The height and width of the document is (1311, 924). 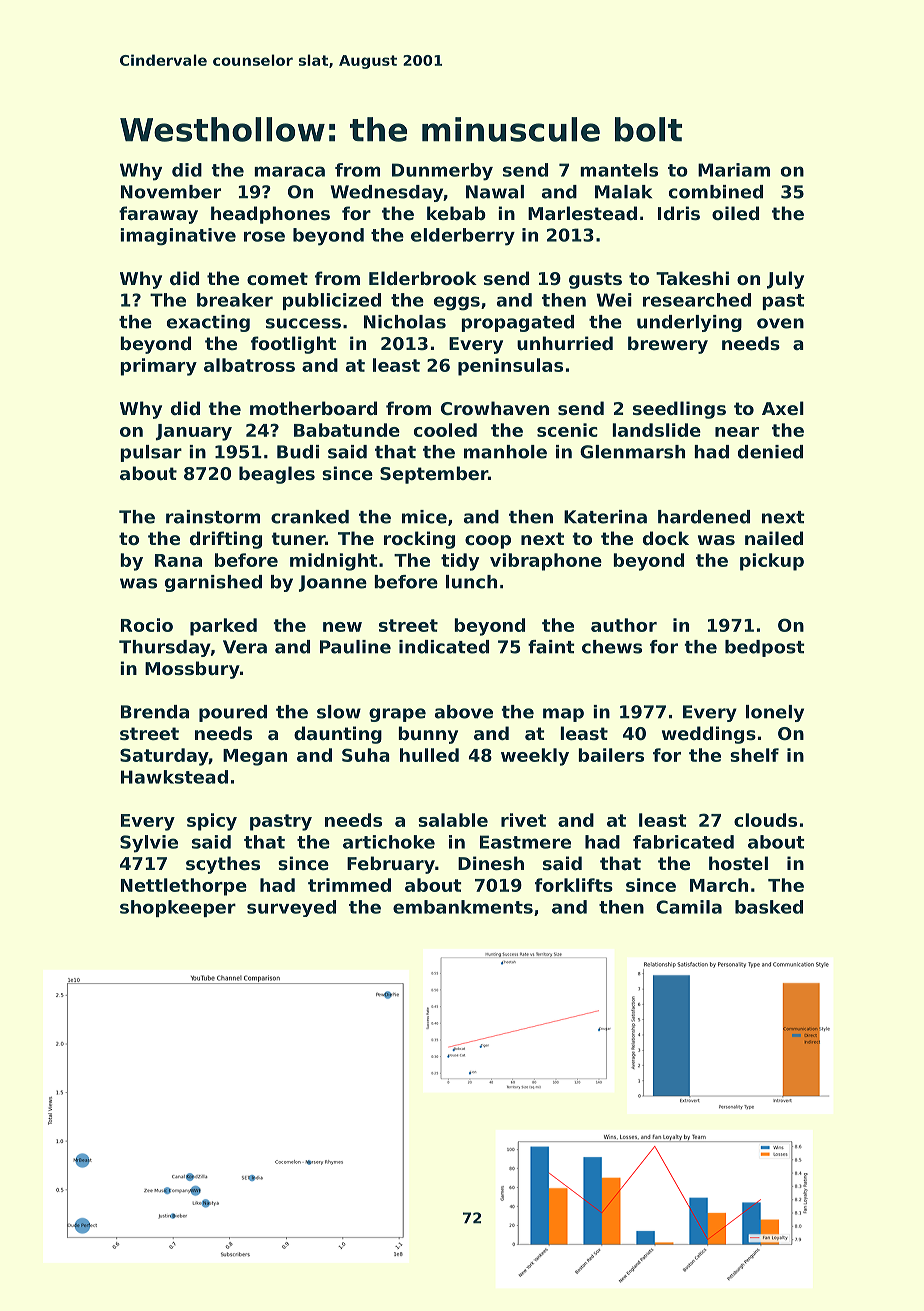 I want to click on Nettlethorpe, so click(x=184, y=887).
